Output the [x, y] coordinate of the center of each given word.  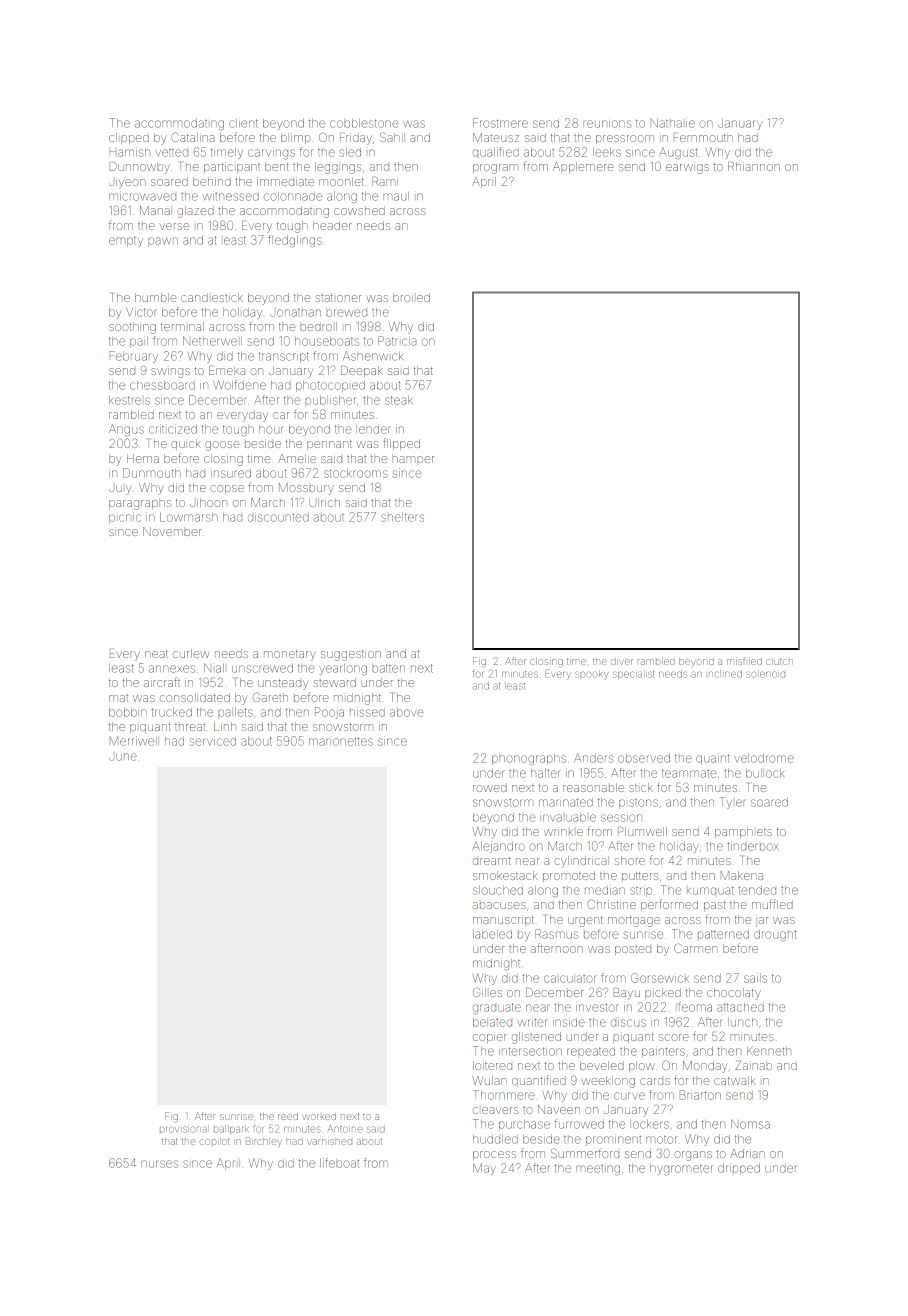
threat [190, 727]
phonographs [529, 759]
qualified [496, 152]
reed [288, 1116]
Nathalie [673, 123]
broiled [411, 297]
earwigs [687, 169]
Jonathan [295, 313]
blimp [295, 138]
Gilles [487, 992]
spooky [591, 674]
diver [622, 662]
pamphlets [743, 832]
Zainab [753, 1065]
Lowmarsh [188, 517]
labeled [492, 934]
